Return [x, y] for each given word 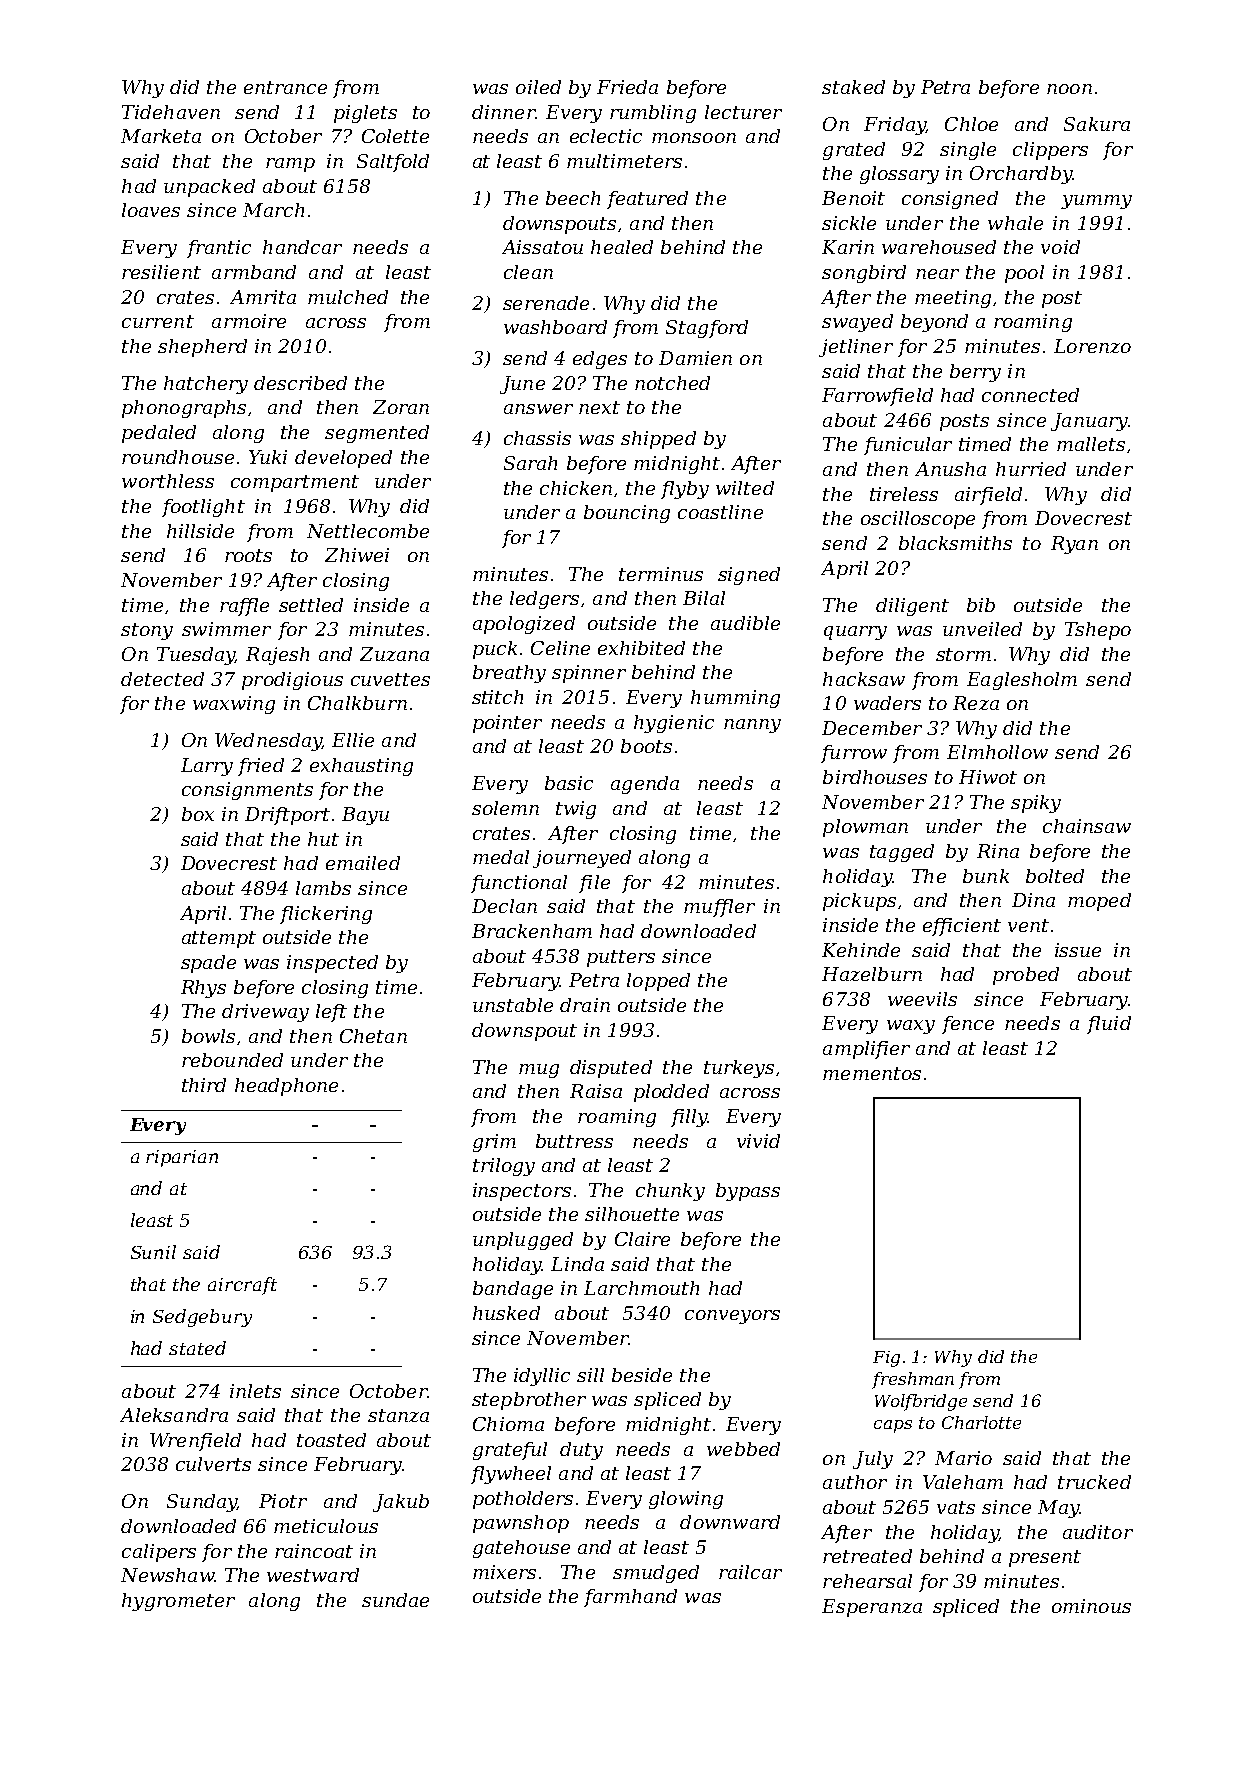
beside [642, 1375]
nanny [752, 726]
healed [622, 247]
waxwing [234, 705]
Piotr [283, 1501]
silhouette [632, 1214]
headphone [286, 1087]
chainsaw [1087, 826]
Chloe [971, 124]
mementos [872, 1073]
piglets [365, 114]
